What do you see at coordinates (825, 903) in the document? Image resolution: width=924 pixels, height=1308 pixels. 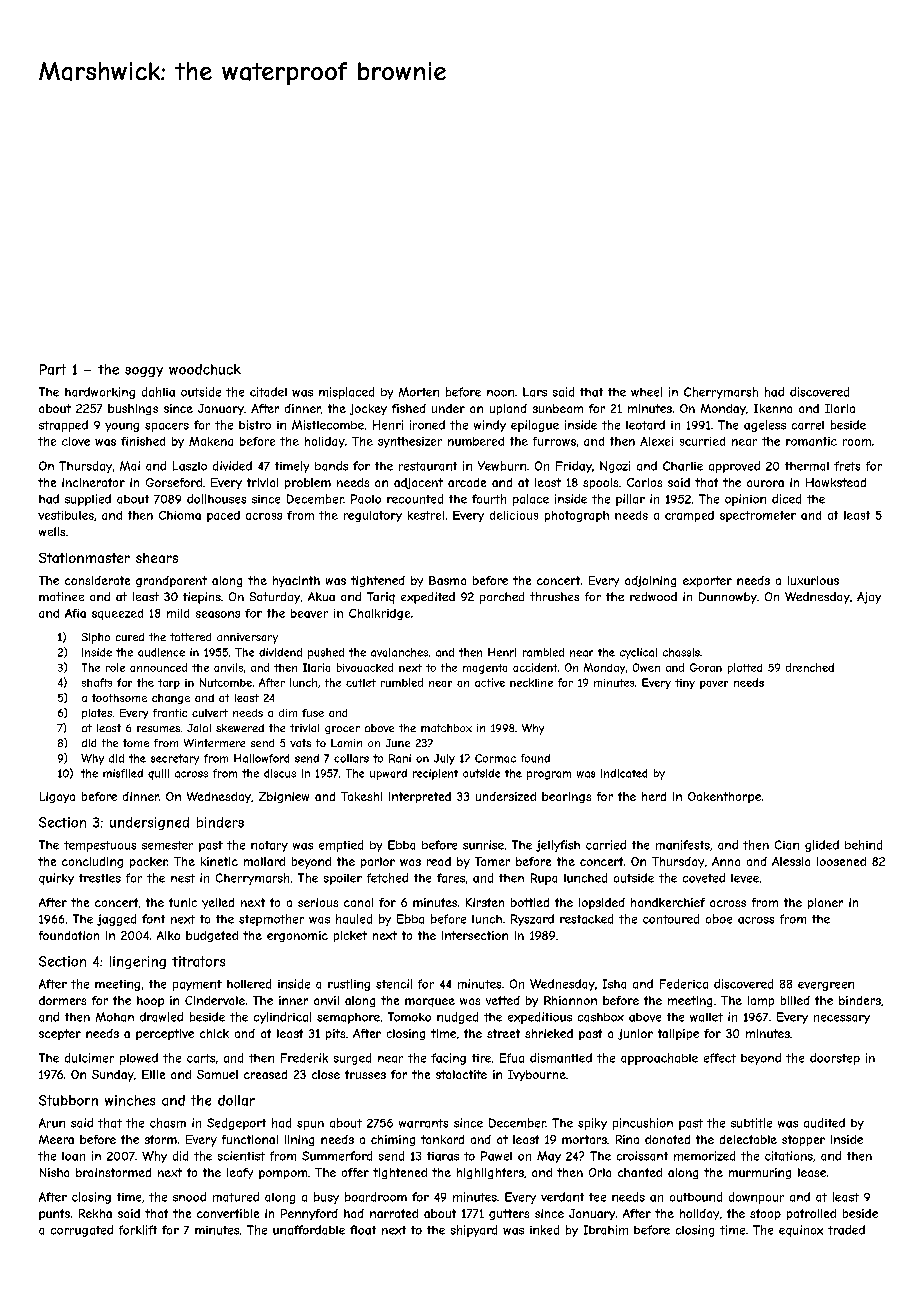 I see `planer` at bounding box center [825, 903].
